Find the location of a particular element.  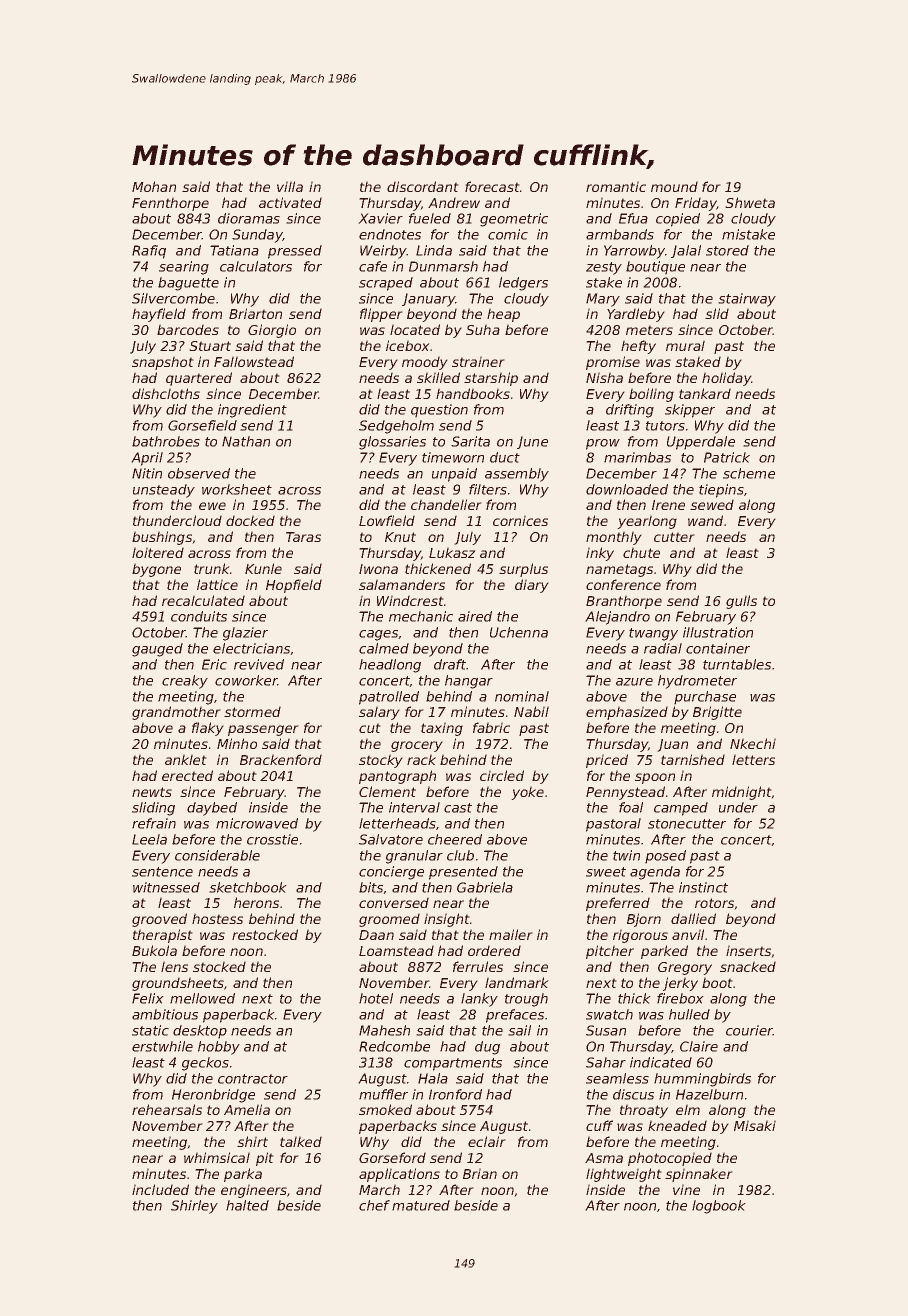

anvil is located at coordinates (688, 934).
